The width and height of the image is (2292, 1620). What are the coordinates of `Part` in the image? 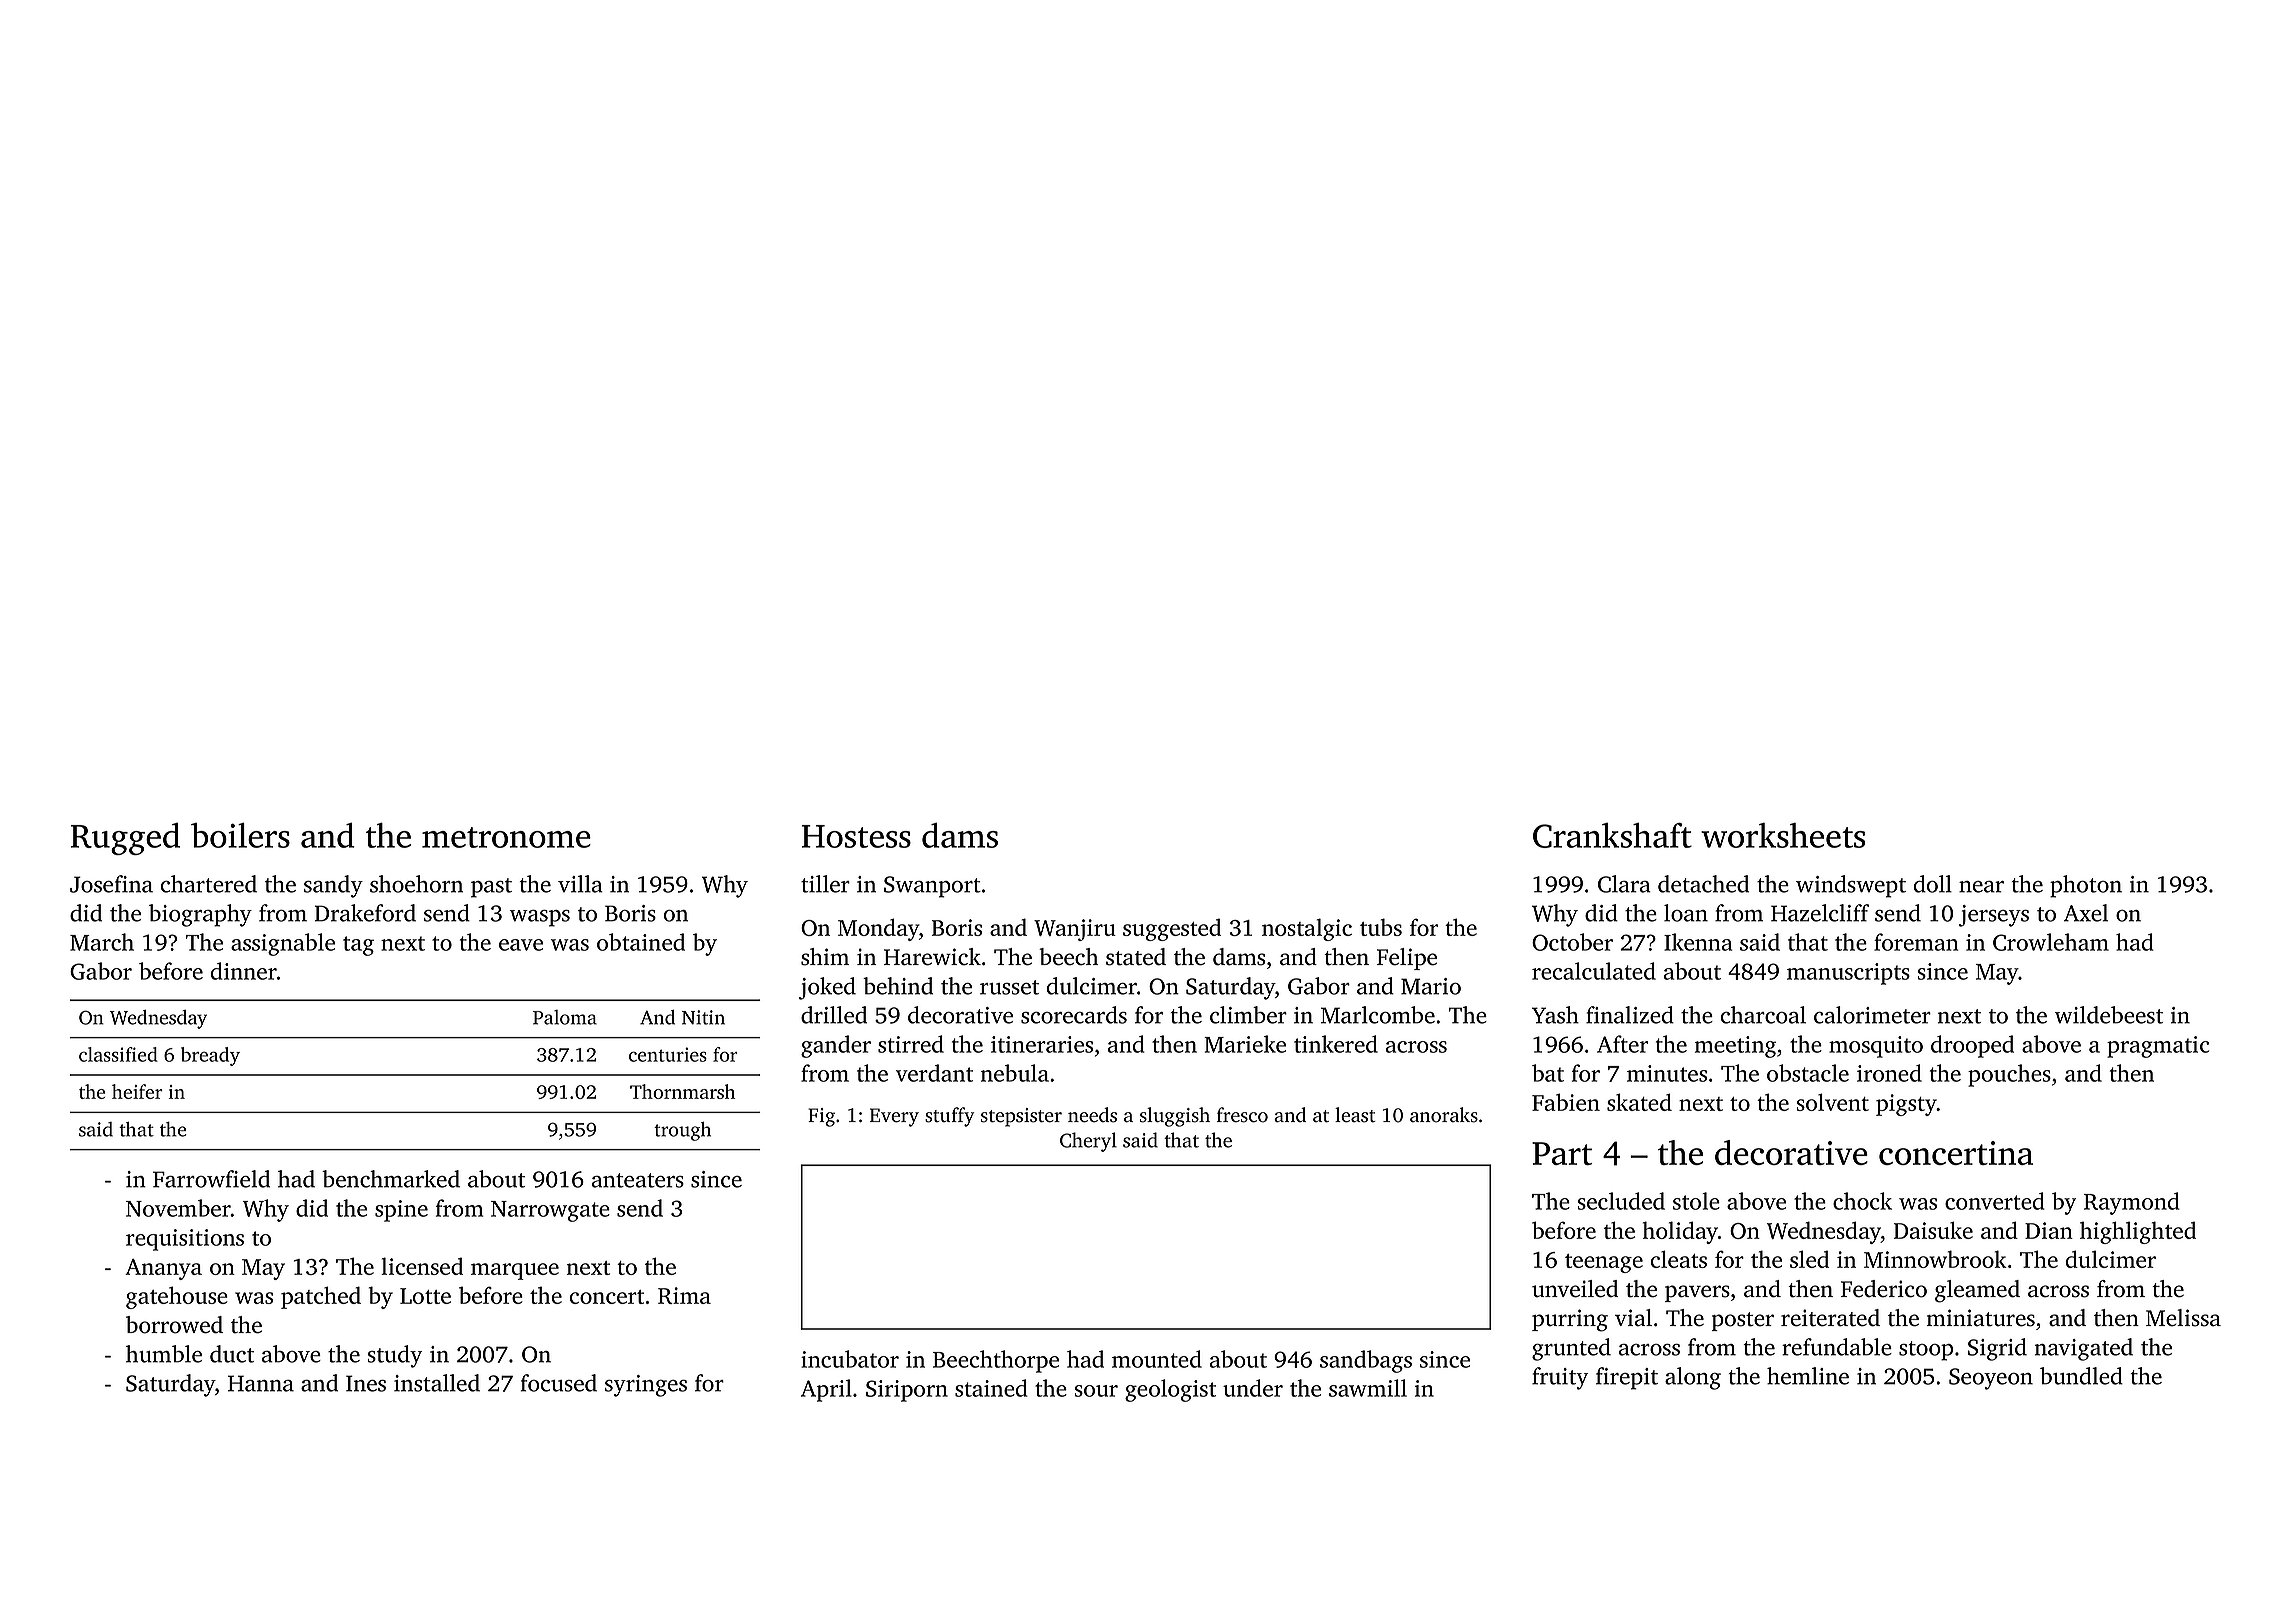 It's located at (1562, 1153).
